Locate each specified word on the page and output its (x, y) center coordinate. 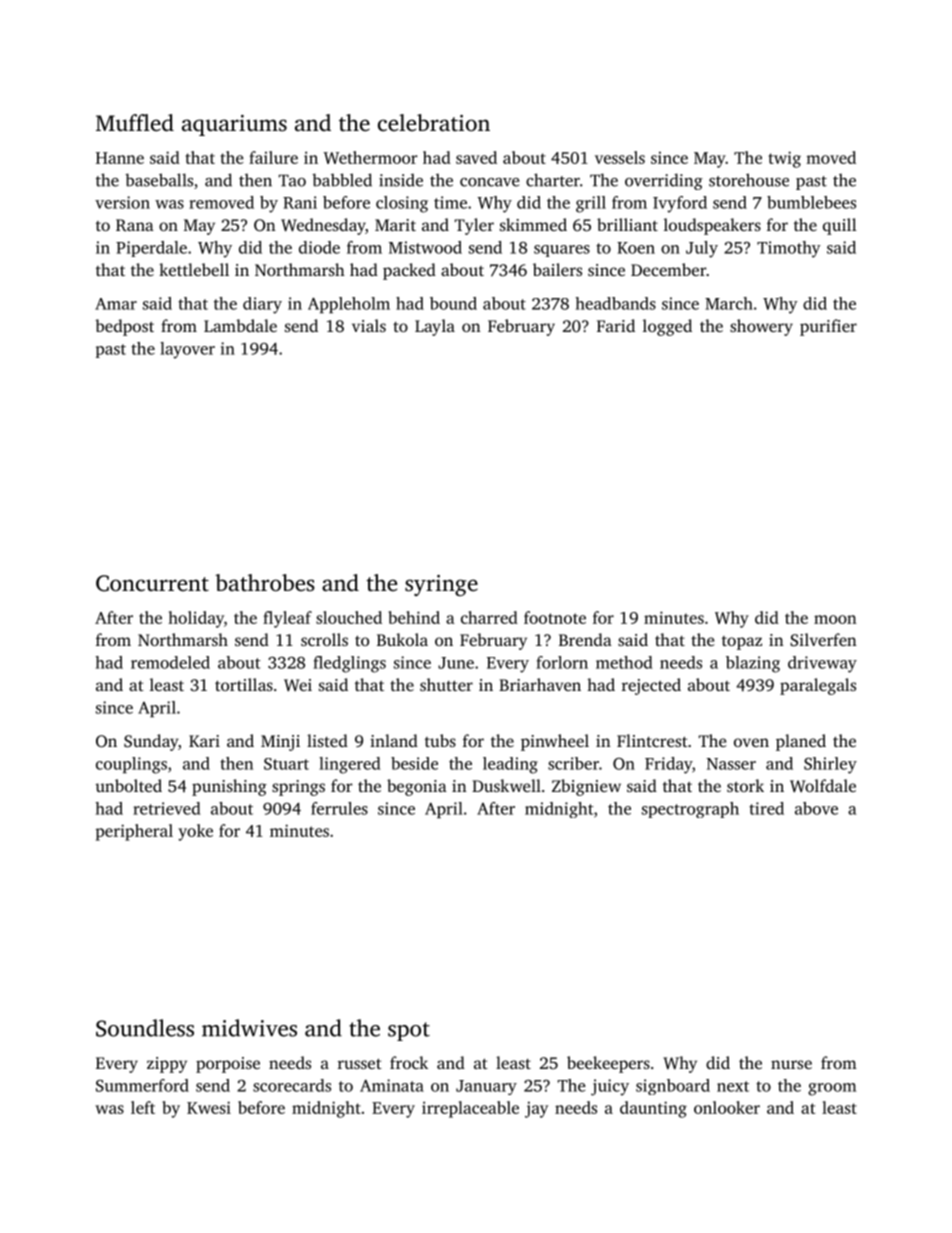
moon (835, 619)
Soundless (145, 1028)
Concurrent (152, 583)
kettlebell (194, 269)
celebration (434, 122)
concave (489, 182)
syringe (441, 585)
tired (766, 808)
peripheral (134, 832)
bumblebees (811, 202)
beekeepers (608, 1064)
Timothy (789, 249)
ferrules (339, 808)
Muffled (135, 123)
